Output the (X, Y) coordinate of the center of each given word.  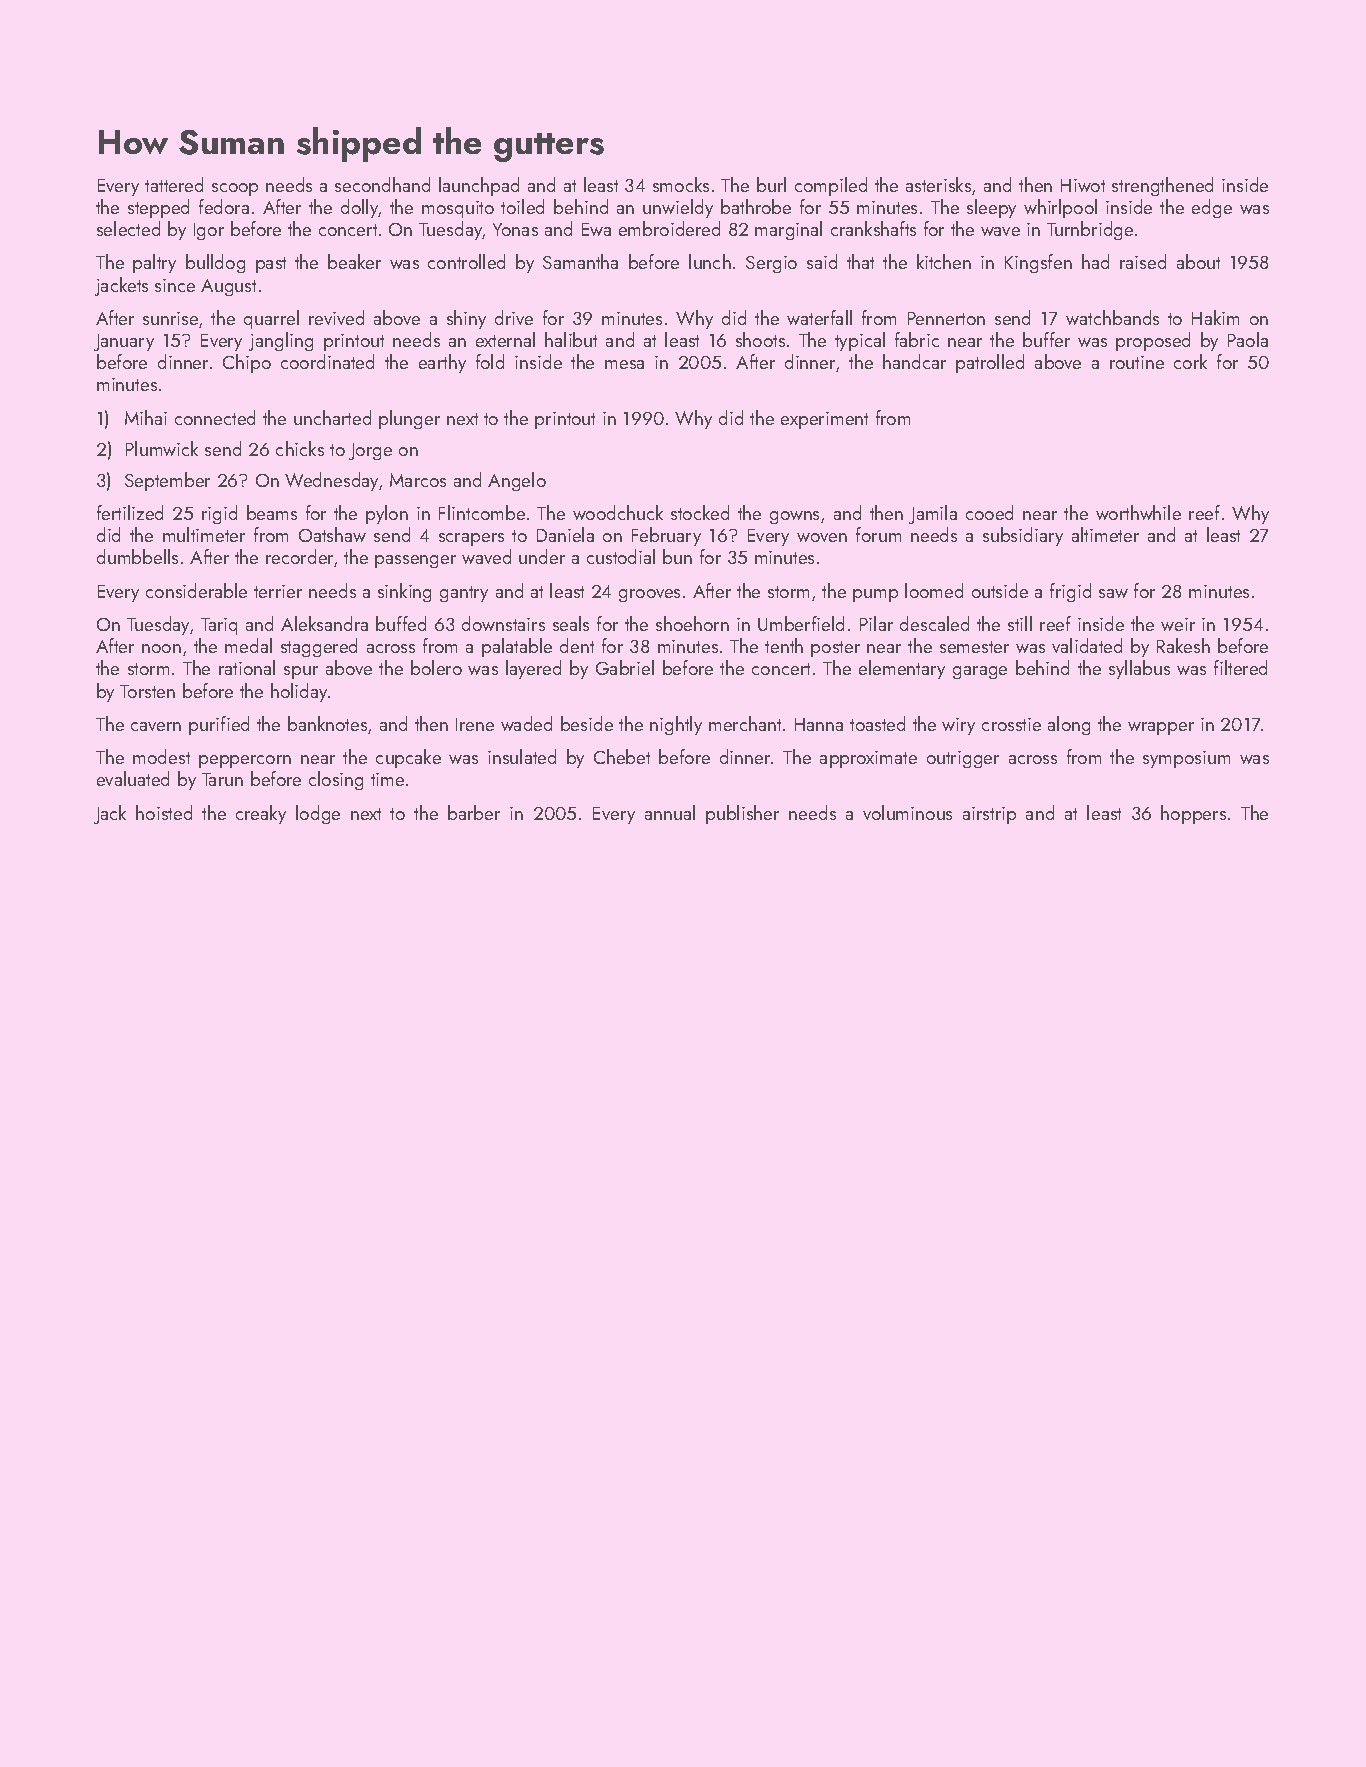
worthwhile (1138, 512)
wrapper (1161, 728)
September (167, 481)
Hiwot (1083, 185)
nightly (676, 725)
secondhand (382, 184)
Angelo (517, 481)
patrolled (990, 363)
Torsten (147, 691)
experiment (824, 420)
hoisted (164, 812)
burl (771, 184)
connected (215, 417)
